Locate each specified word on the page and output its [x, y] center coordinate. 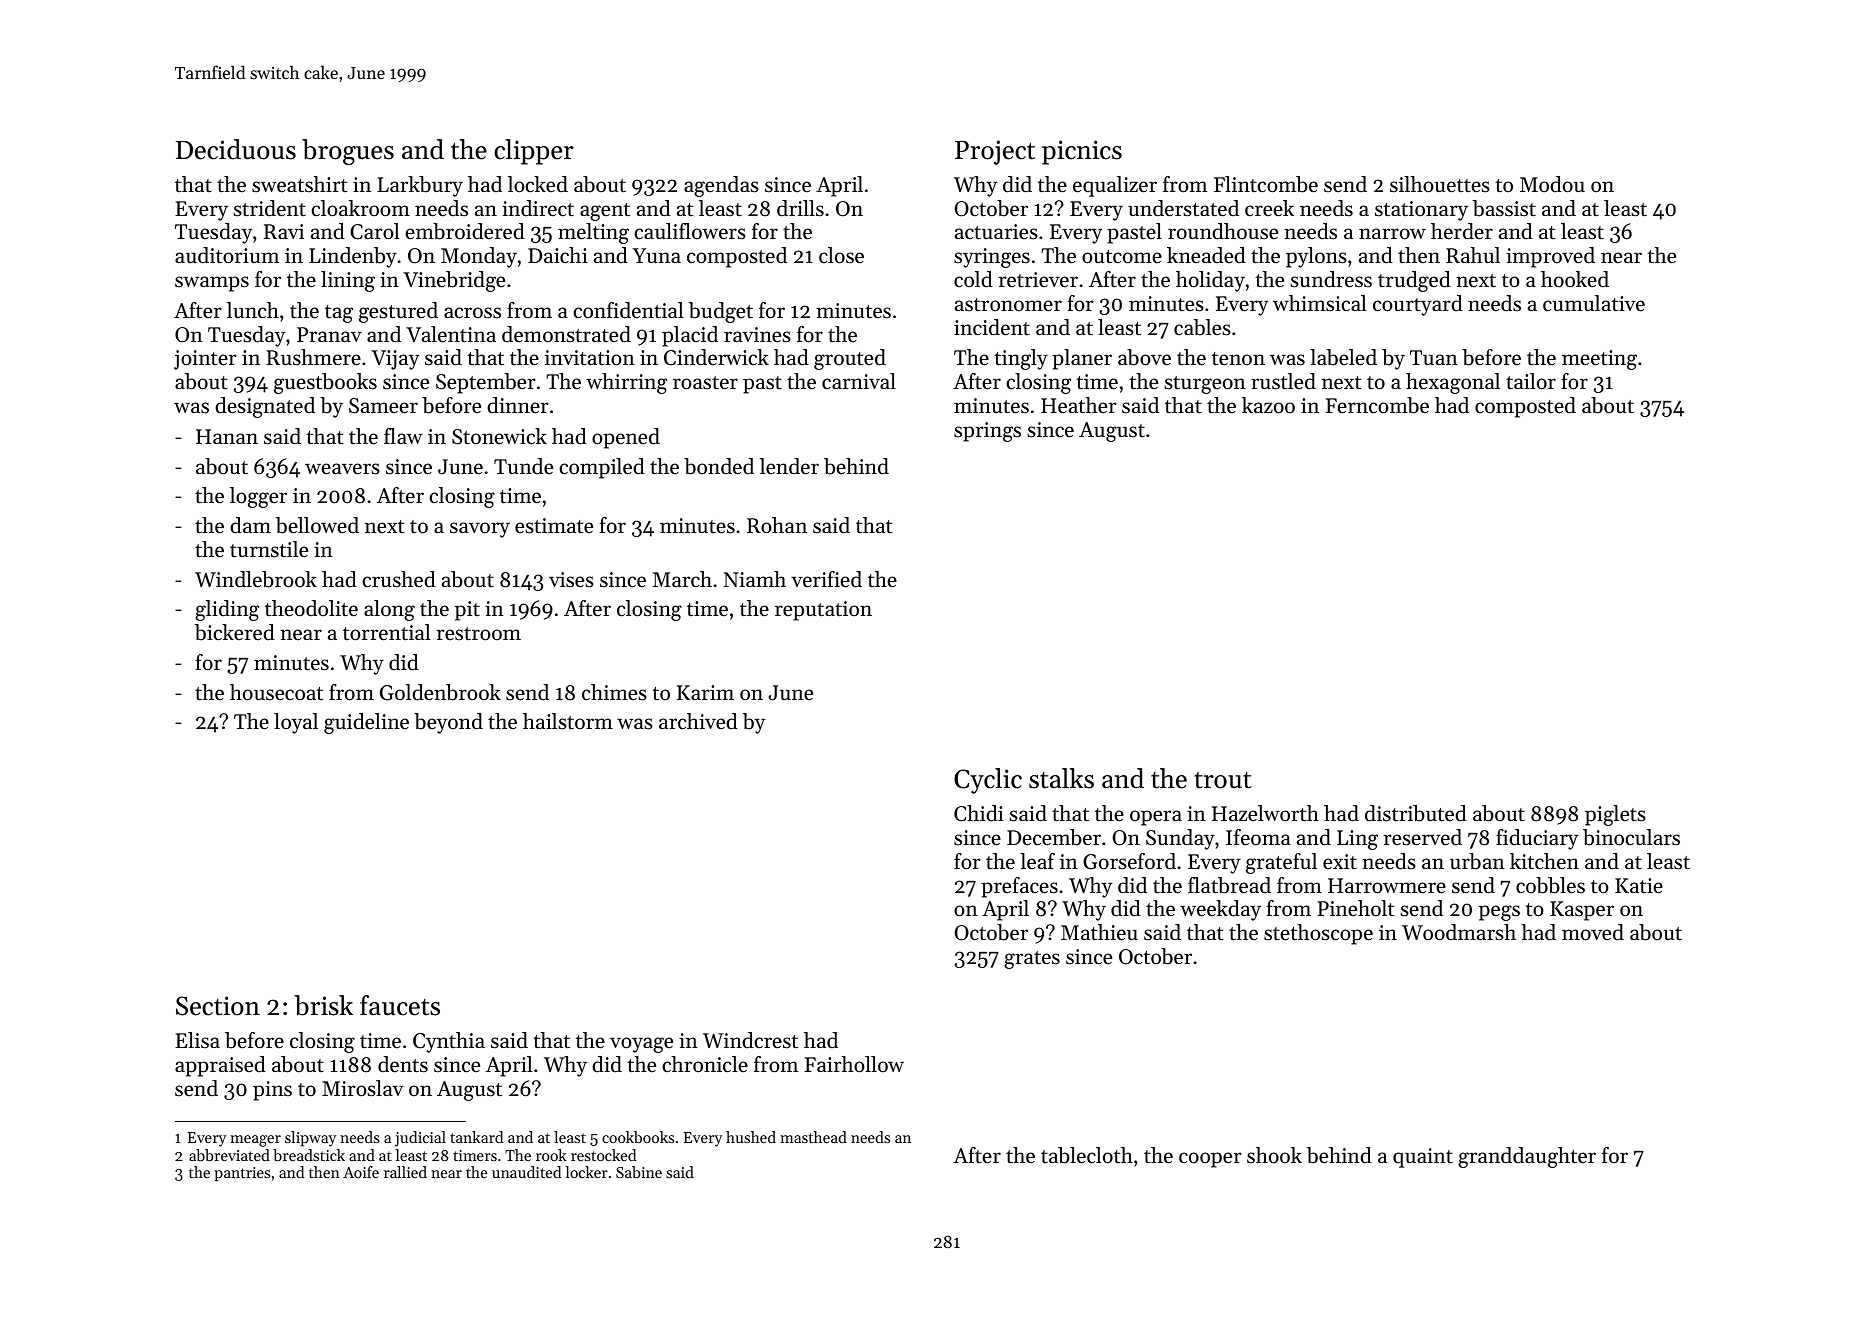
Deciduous [236, 149]
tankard [476, 1137]
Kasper [1582, 911]
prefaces [1019, 887]
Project [995, 152]
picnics [1082, 152]
